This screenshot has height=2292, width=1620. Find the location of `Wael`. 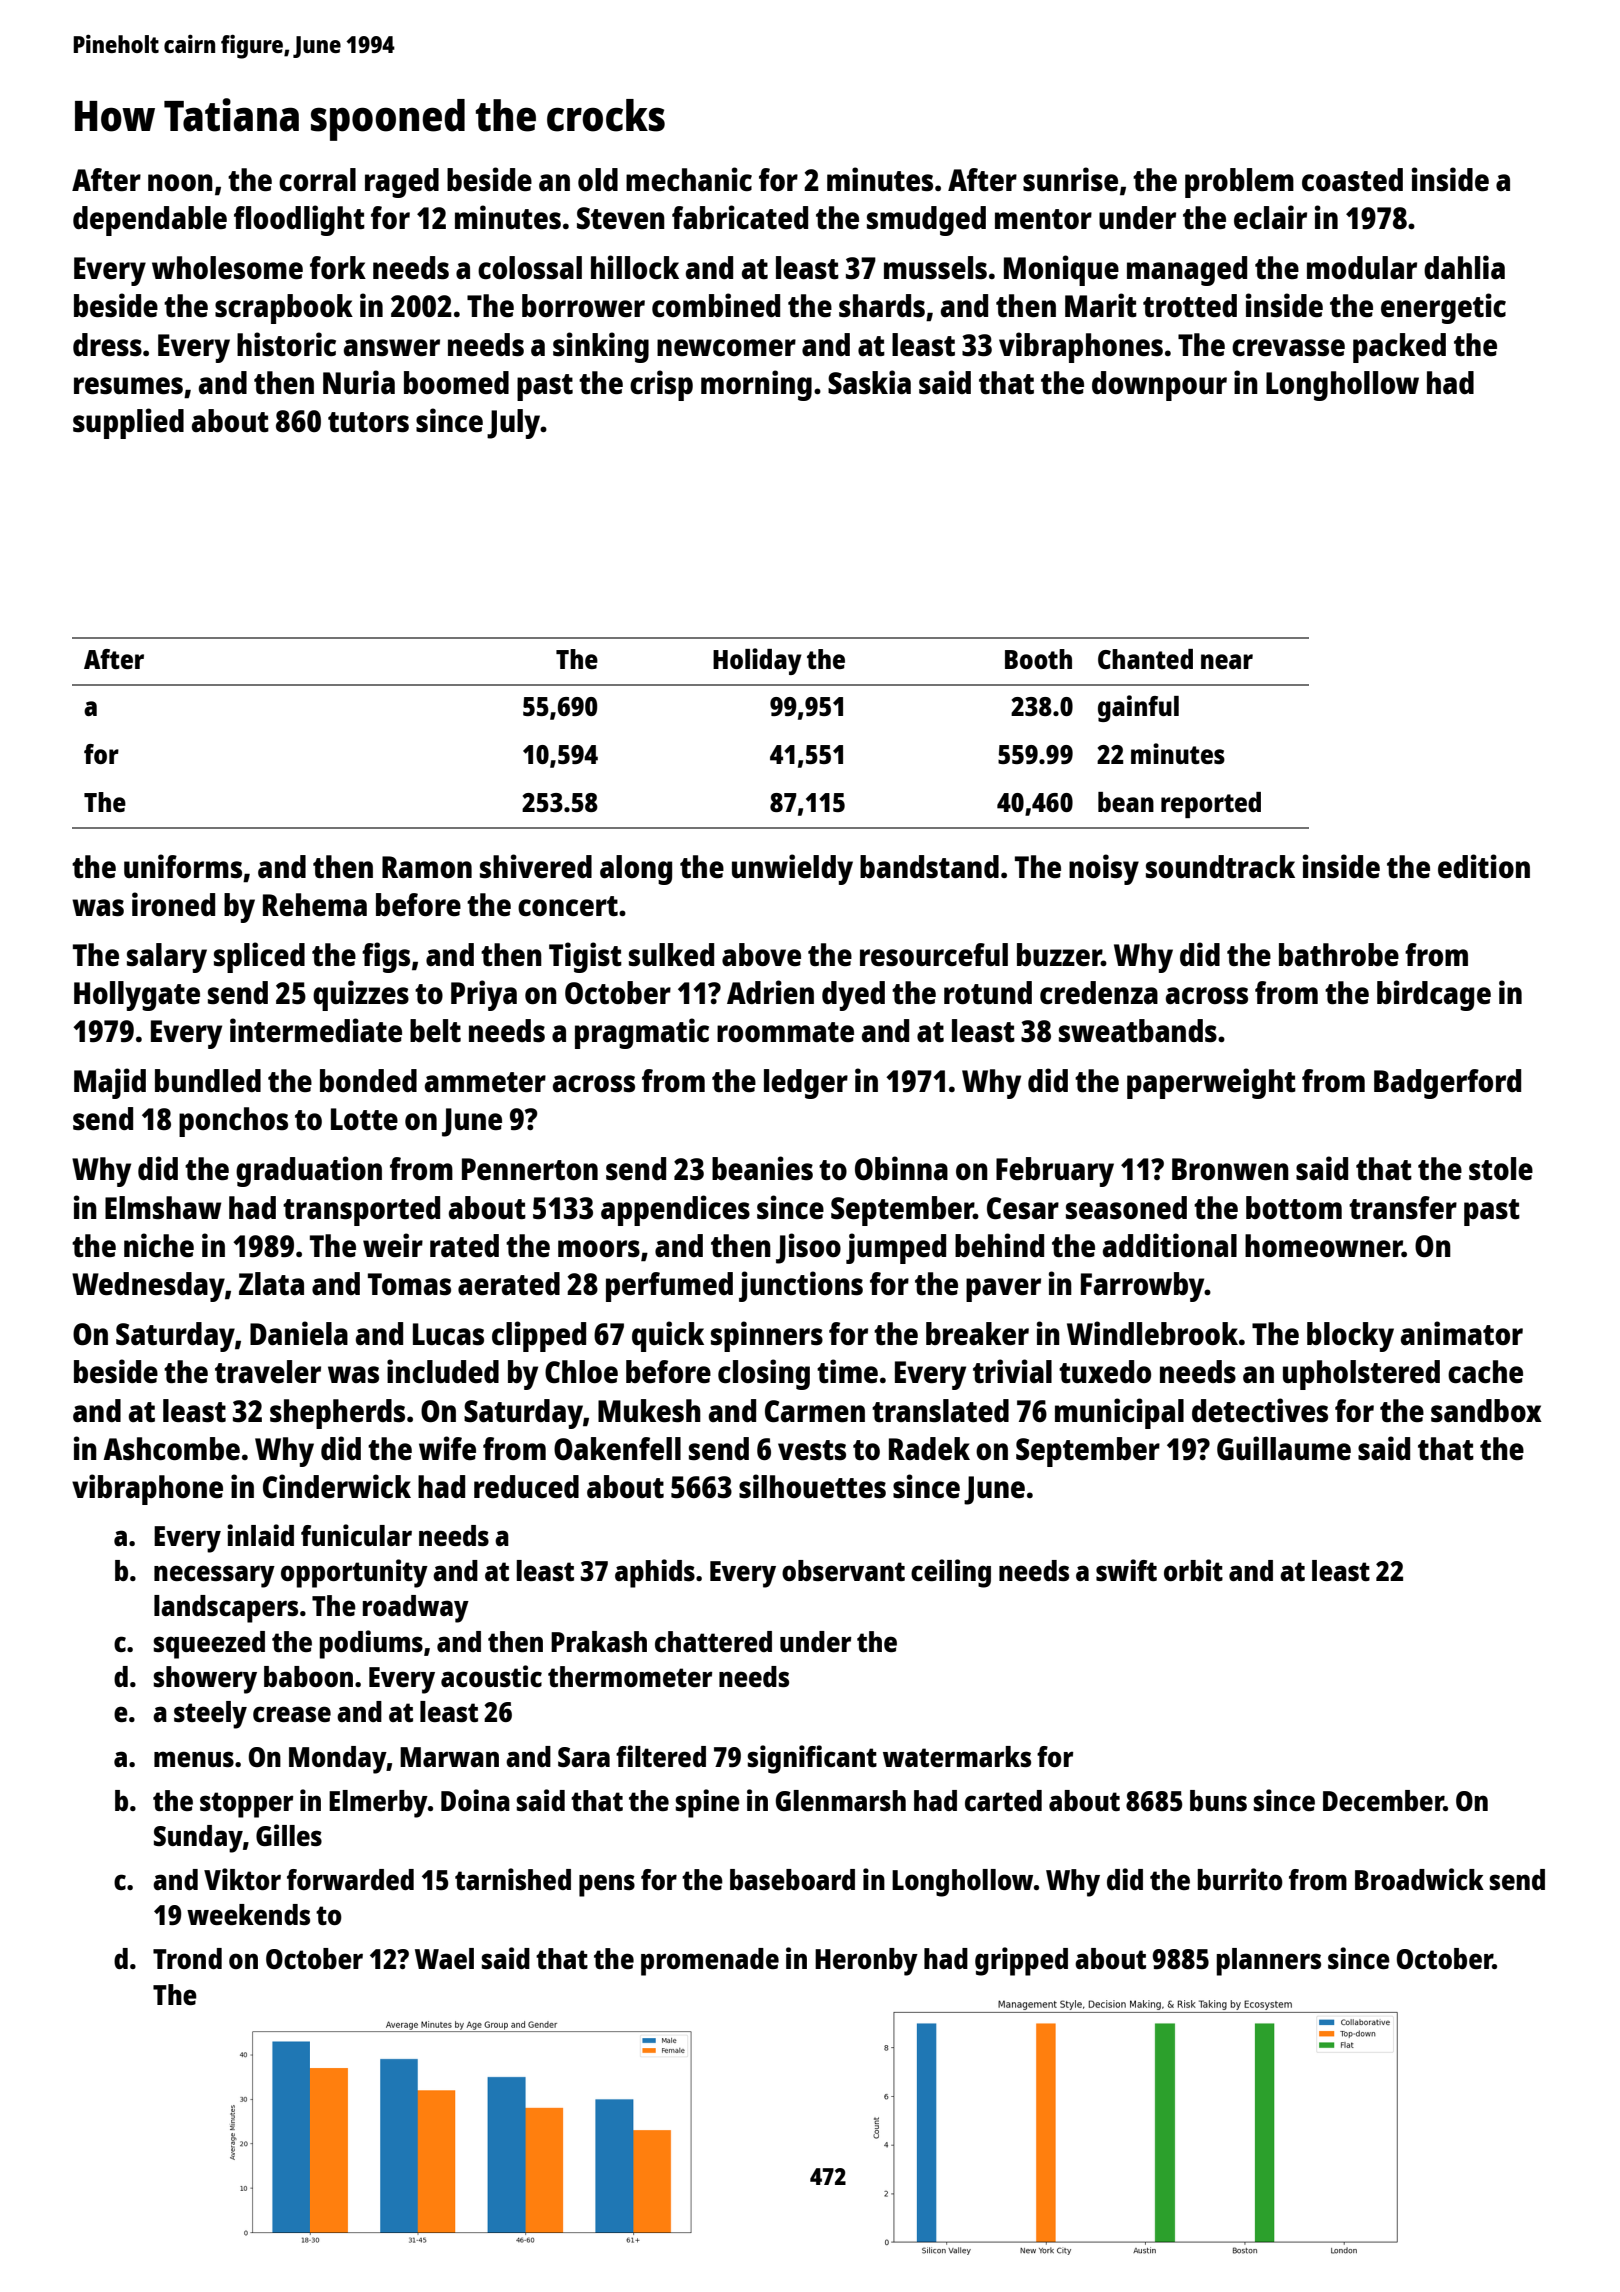

Wael is located at coordinates (444, 1958).
